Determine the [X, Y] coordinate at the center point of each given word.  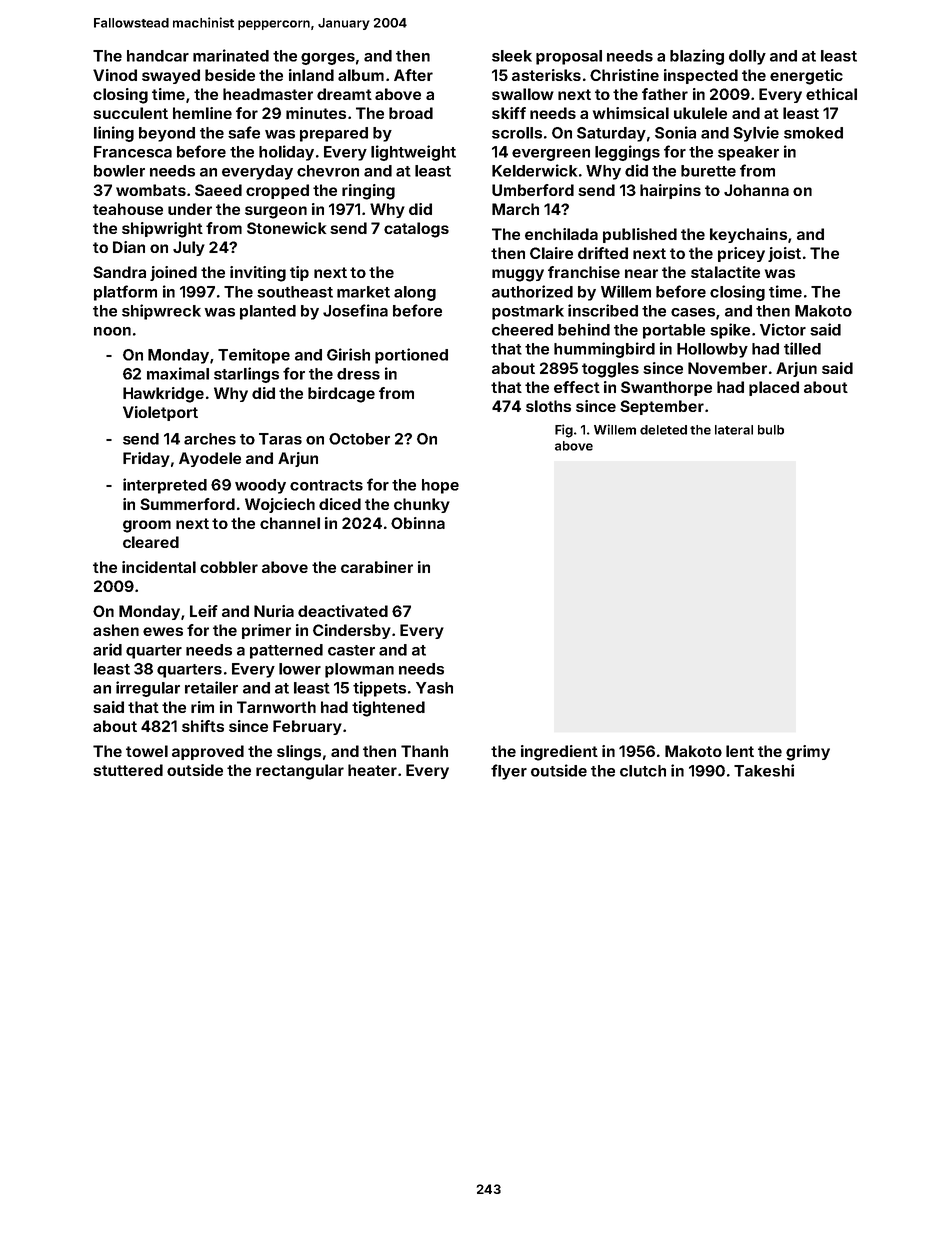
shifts [203, 726]
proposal [569, 57]
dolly [747, 57]
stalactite [725, 272]
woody [260, 486]
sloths [548, 406]
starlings [246, 375]
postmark [528, 312]
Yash [434, 688]
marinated [231, 55]
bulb [771, 430]
